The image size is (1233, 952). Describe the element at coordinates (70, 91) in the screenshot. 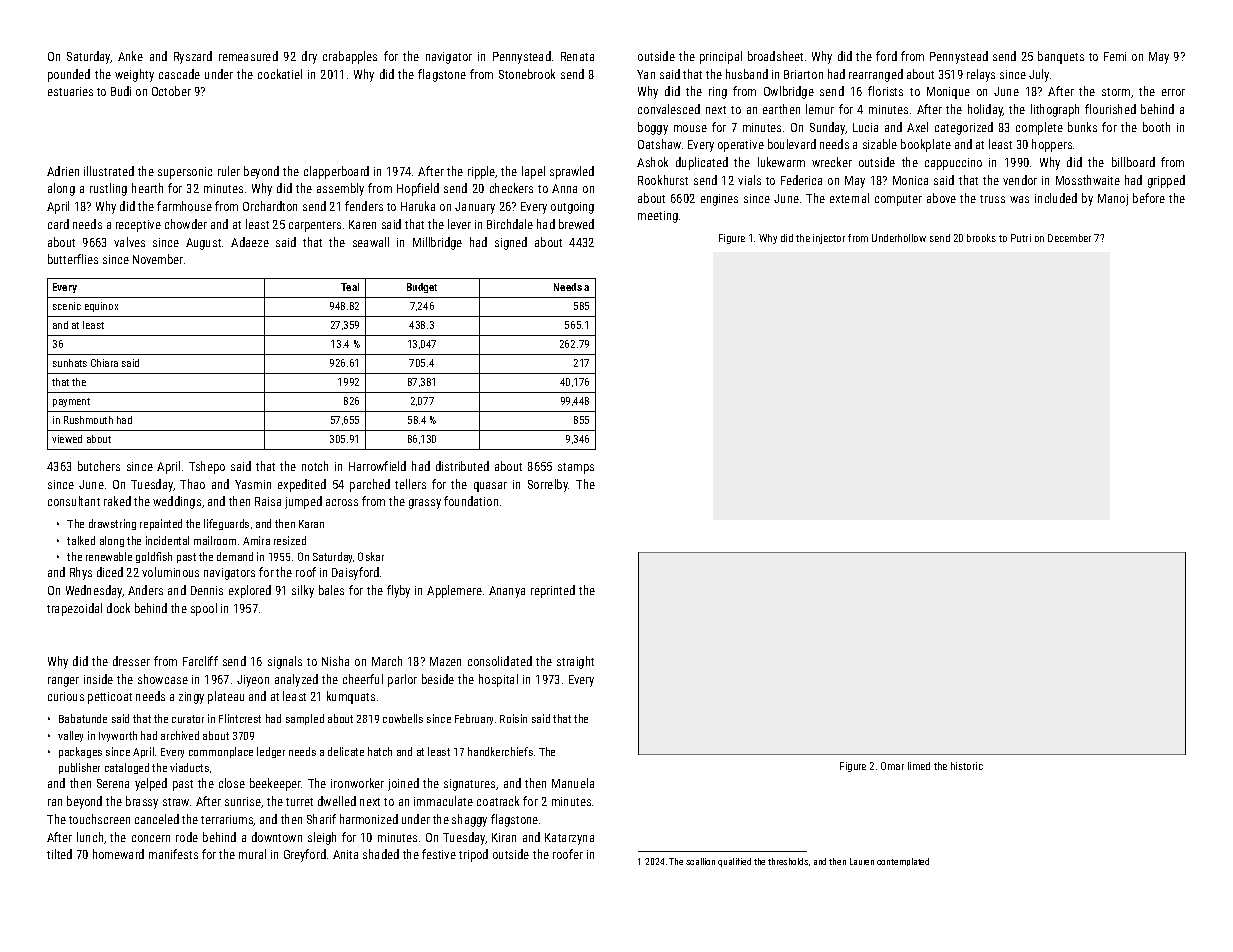

I see `estuaries` at that location.
